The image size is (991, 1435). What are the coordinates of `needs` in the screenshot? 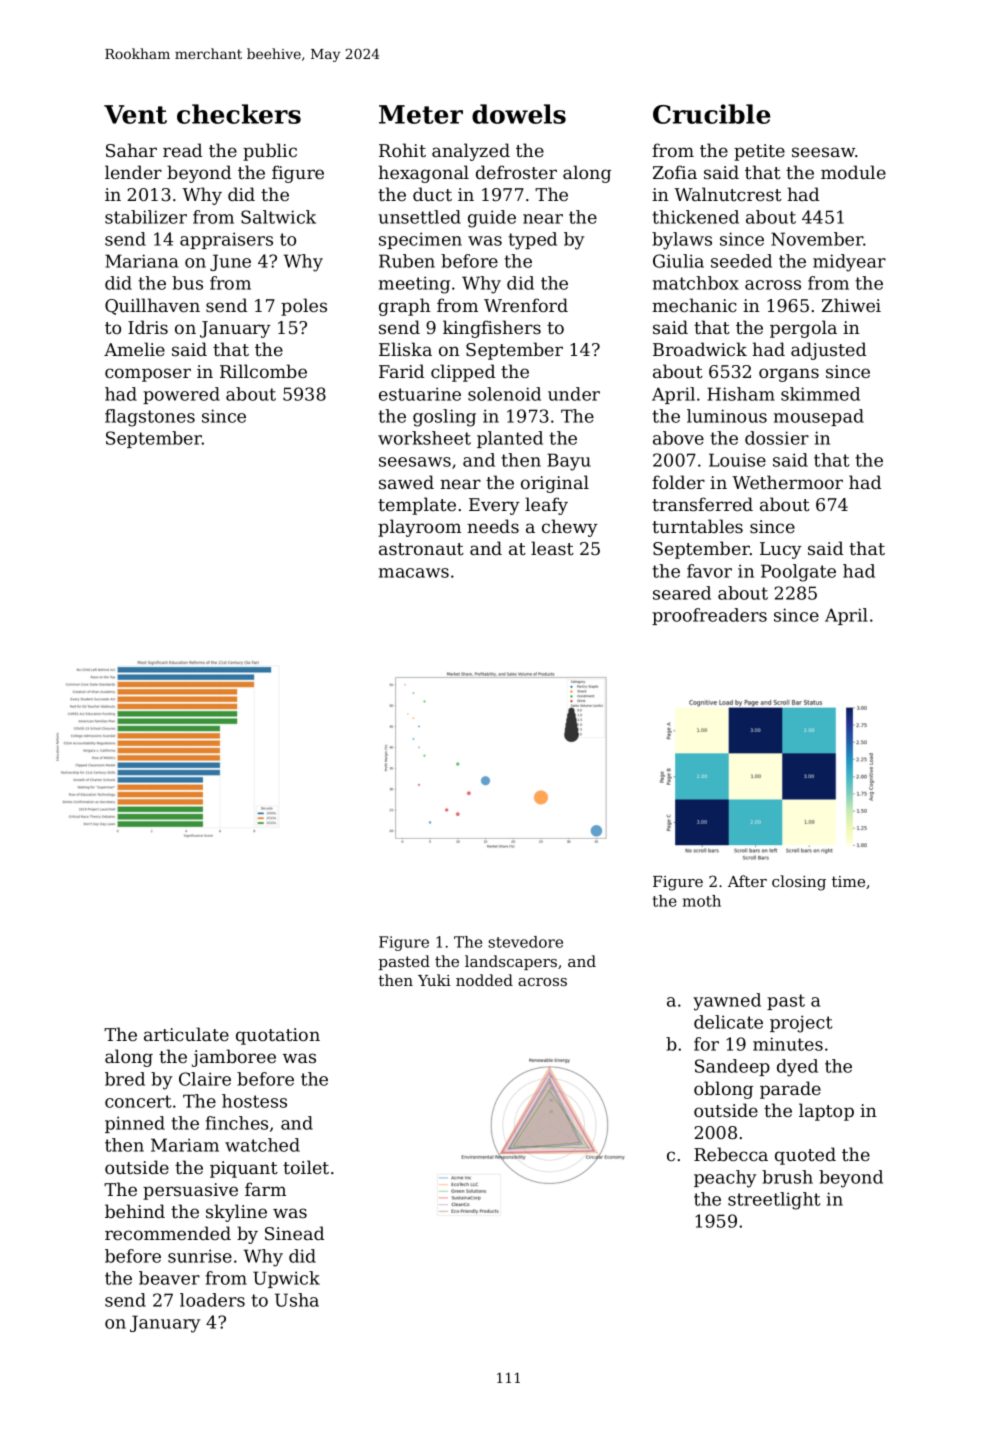 It's located at (493, 526).
